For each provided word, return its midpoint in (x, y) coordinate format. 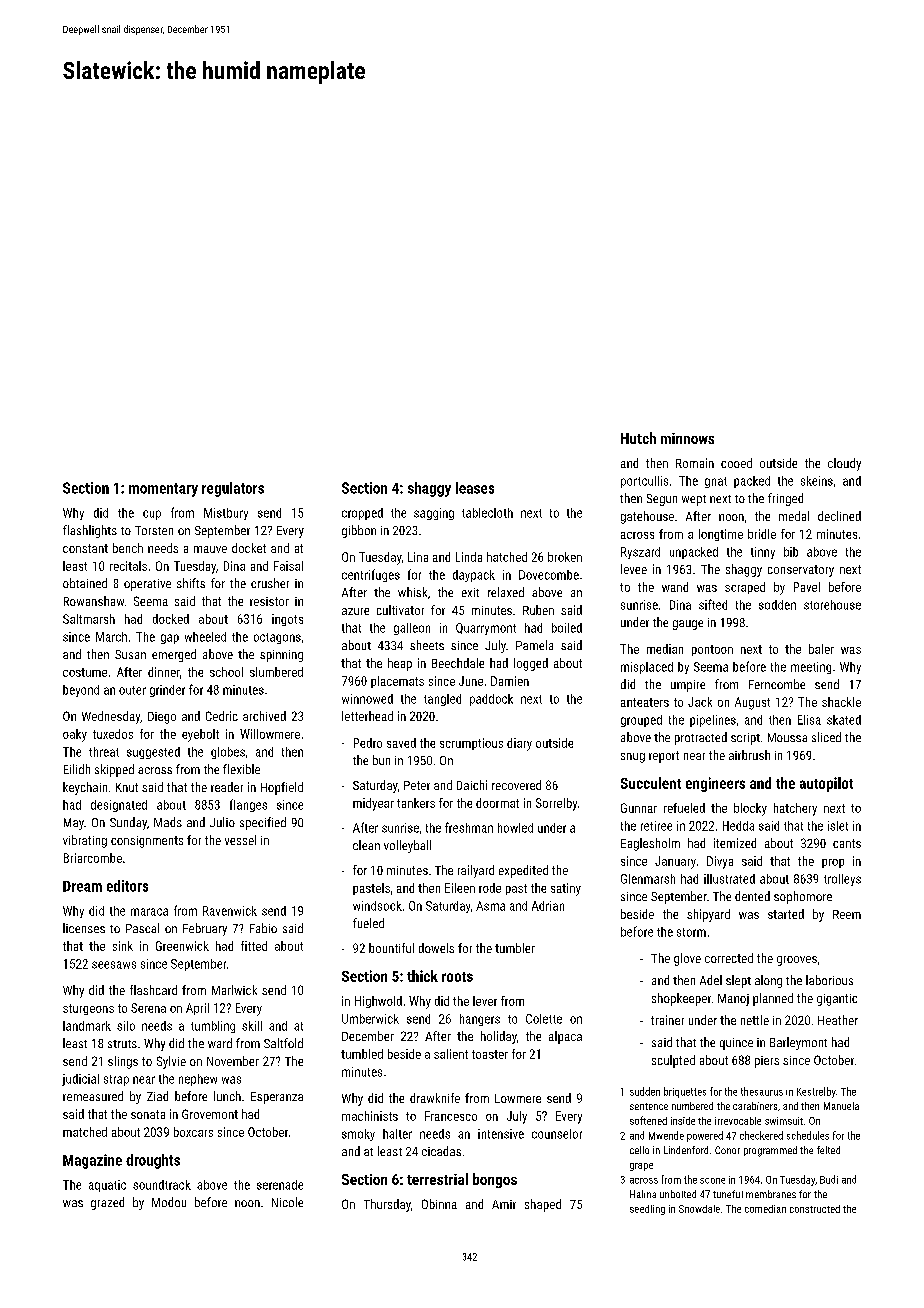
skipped (114, 770)
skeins (817, 481)
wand (675, 587)
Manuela (841, 1106)
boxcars (193, 1132)
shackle (841, 702)
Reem (847, 914)
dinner (164, 672)
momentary (163, 490)
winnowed (367, 699)
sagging (434, 514)
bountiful (391, 948)
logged (531, 664)
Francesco (451, 1116)
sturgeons (88, 1009)
